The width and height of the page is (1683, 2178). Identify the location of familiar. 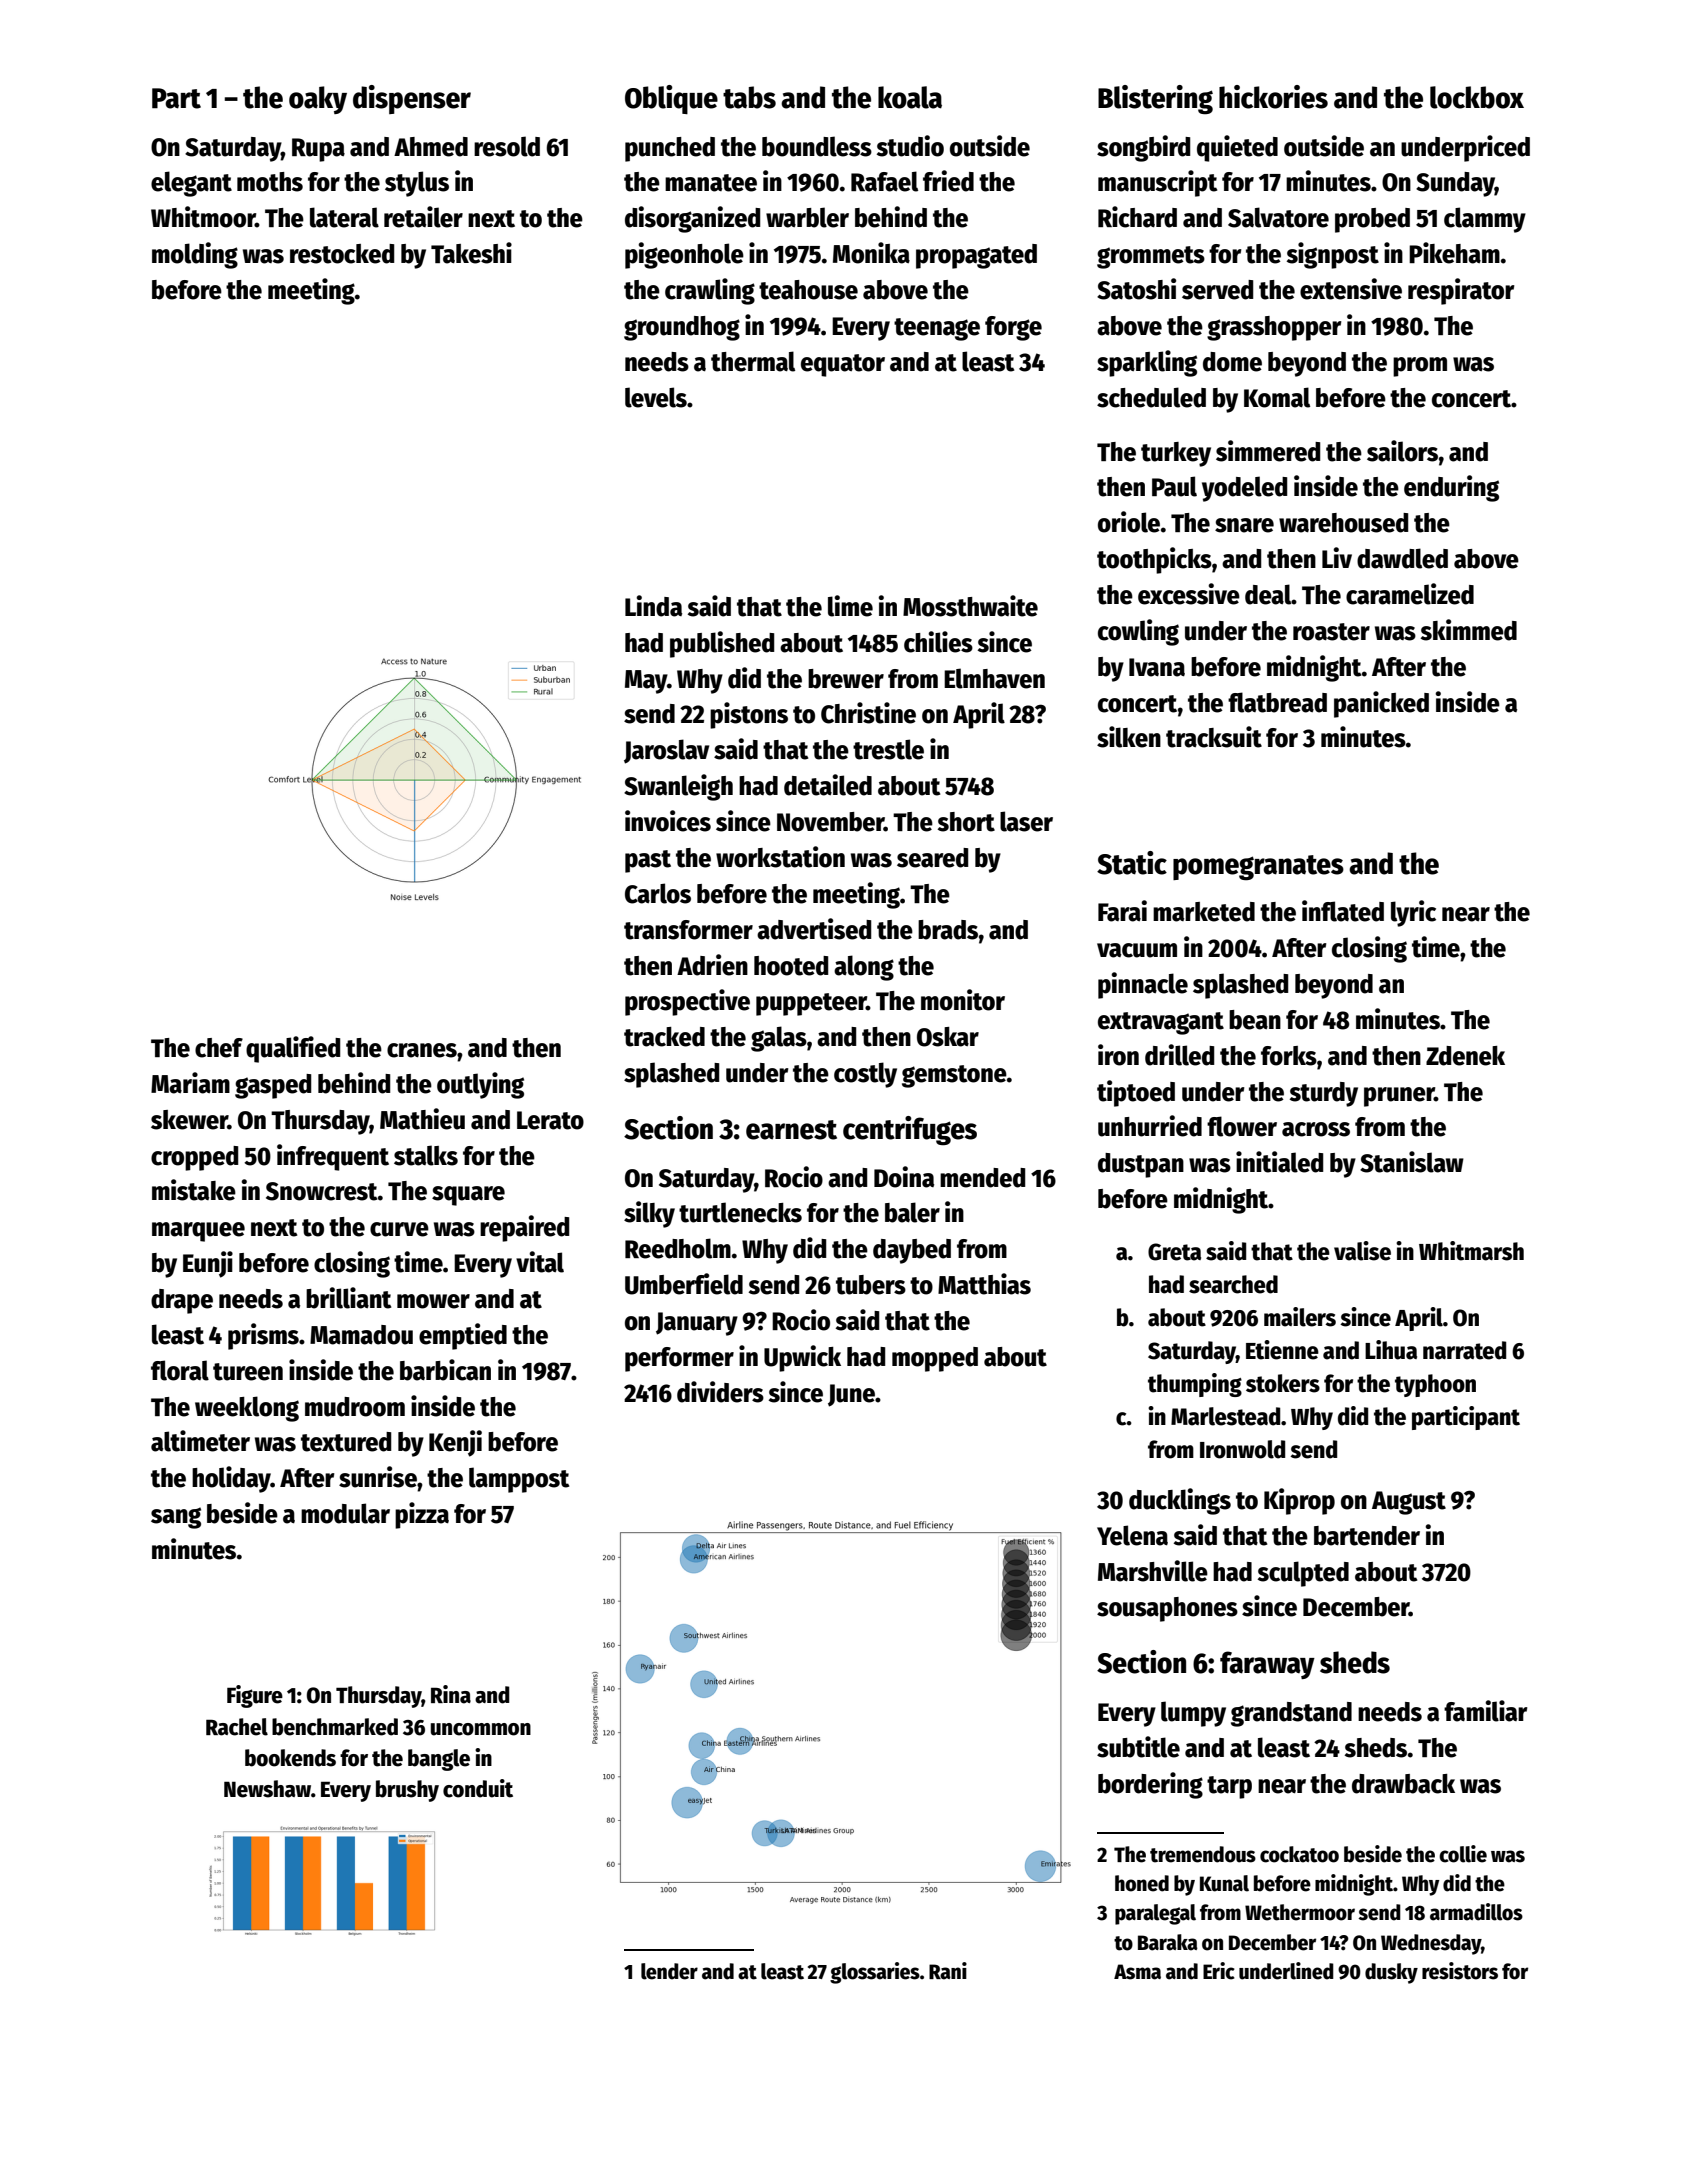
(1485, 1711).
